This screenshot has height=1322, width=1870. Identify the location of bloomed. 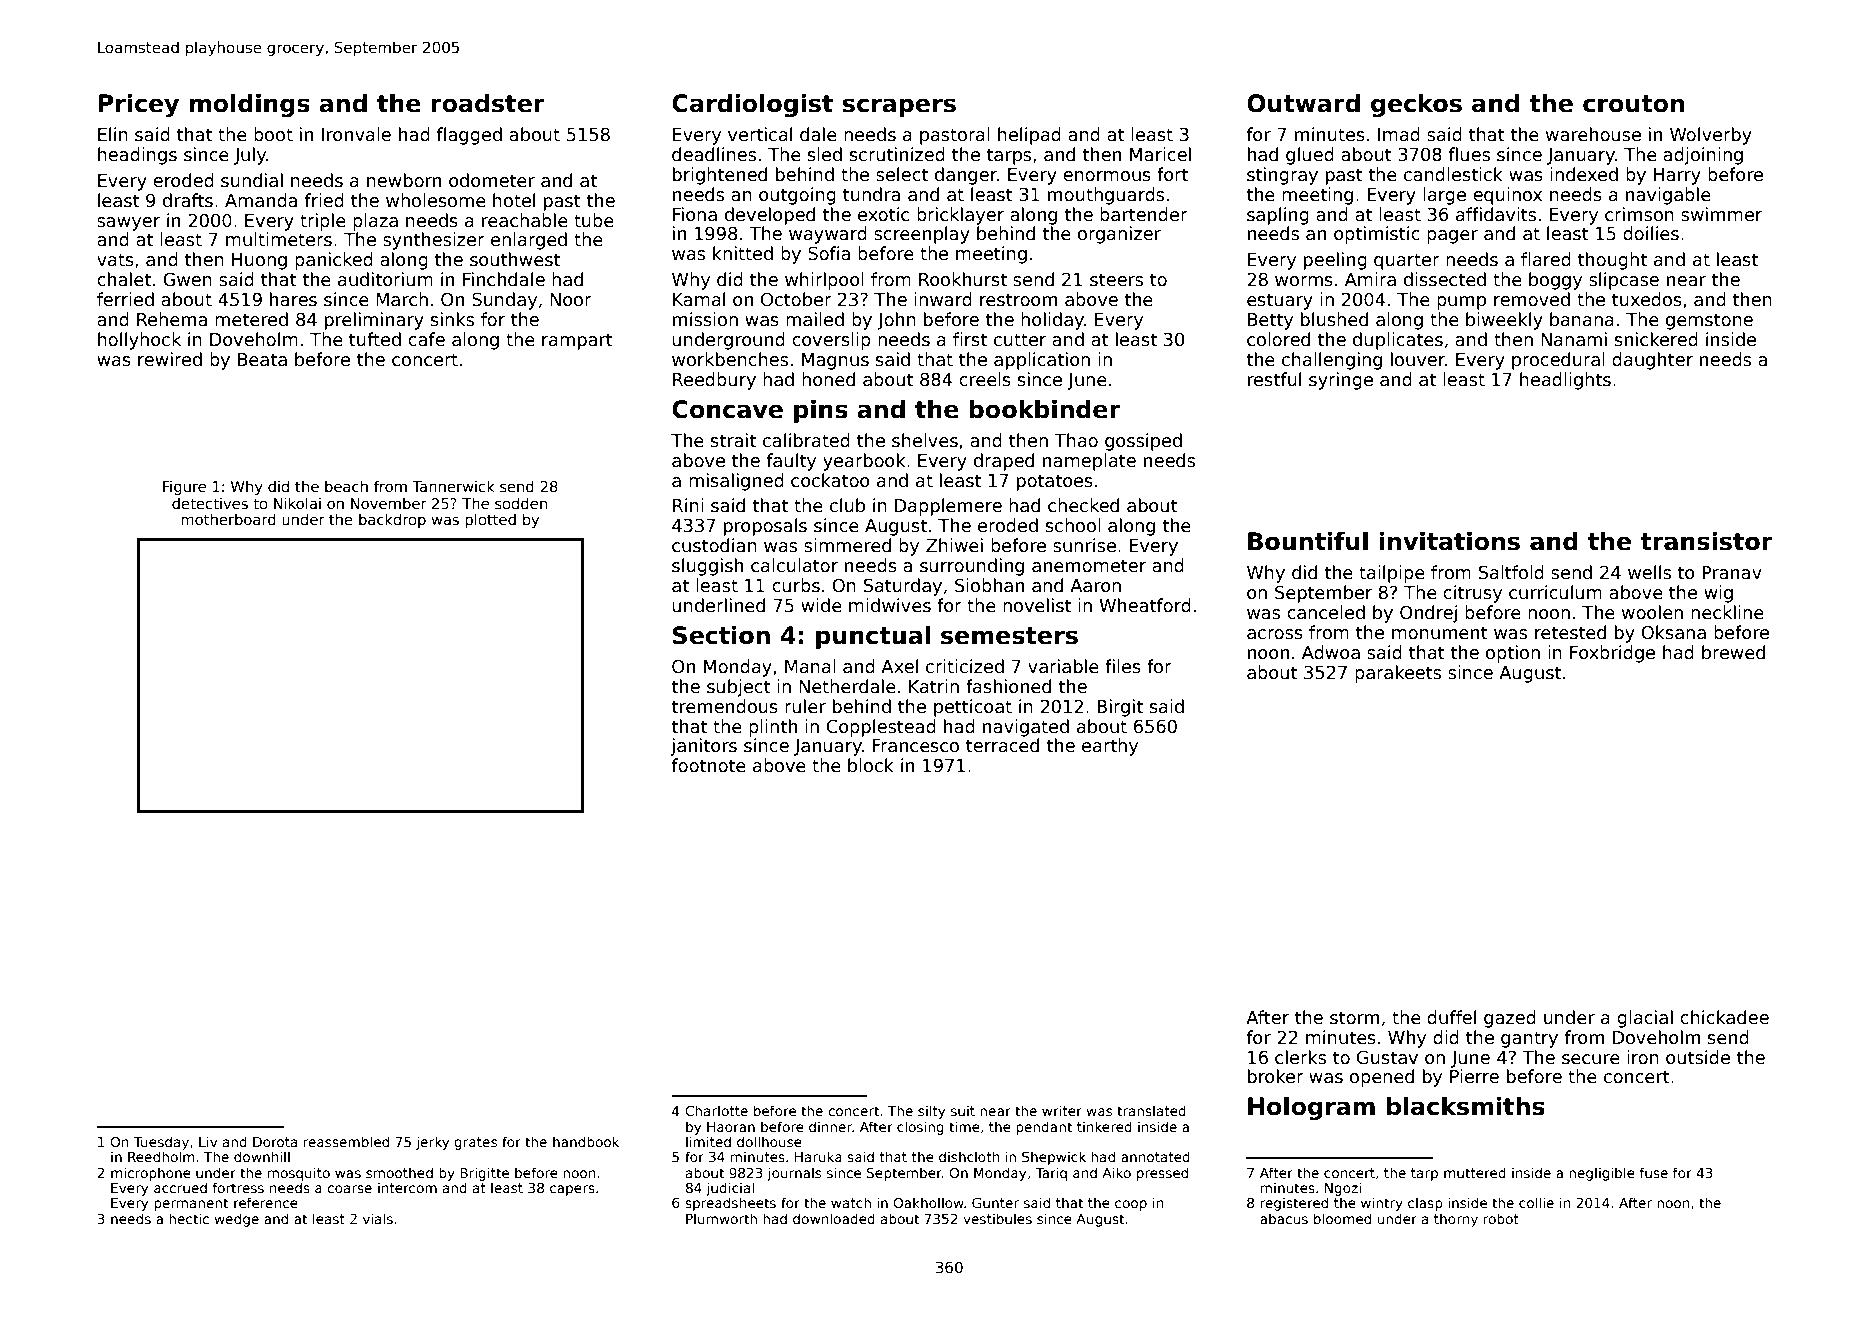
(1342, 1218).
